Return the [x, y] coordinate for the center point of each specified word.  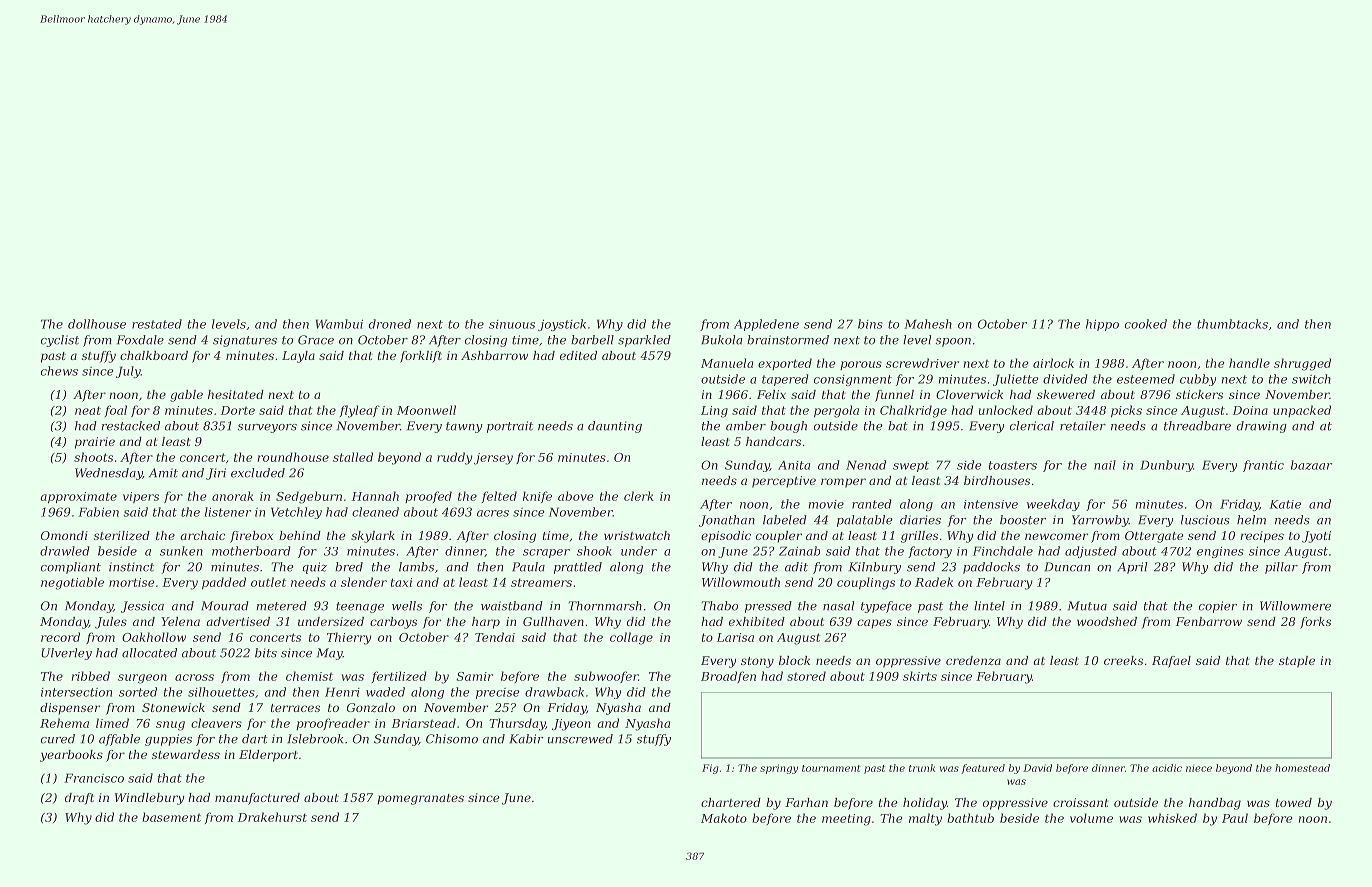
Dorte [238, 410]
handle [1249, 363]
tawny [464, 427]
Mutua [1087, 606]
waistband [512, 606]
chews [59, 371]
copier [1218, 607]
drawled [65, 551]
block [794, 660]
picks [1126, 411]
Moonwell [426, 410]
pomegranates [420, 799]
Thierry [349, 638]
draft [79, 799]
